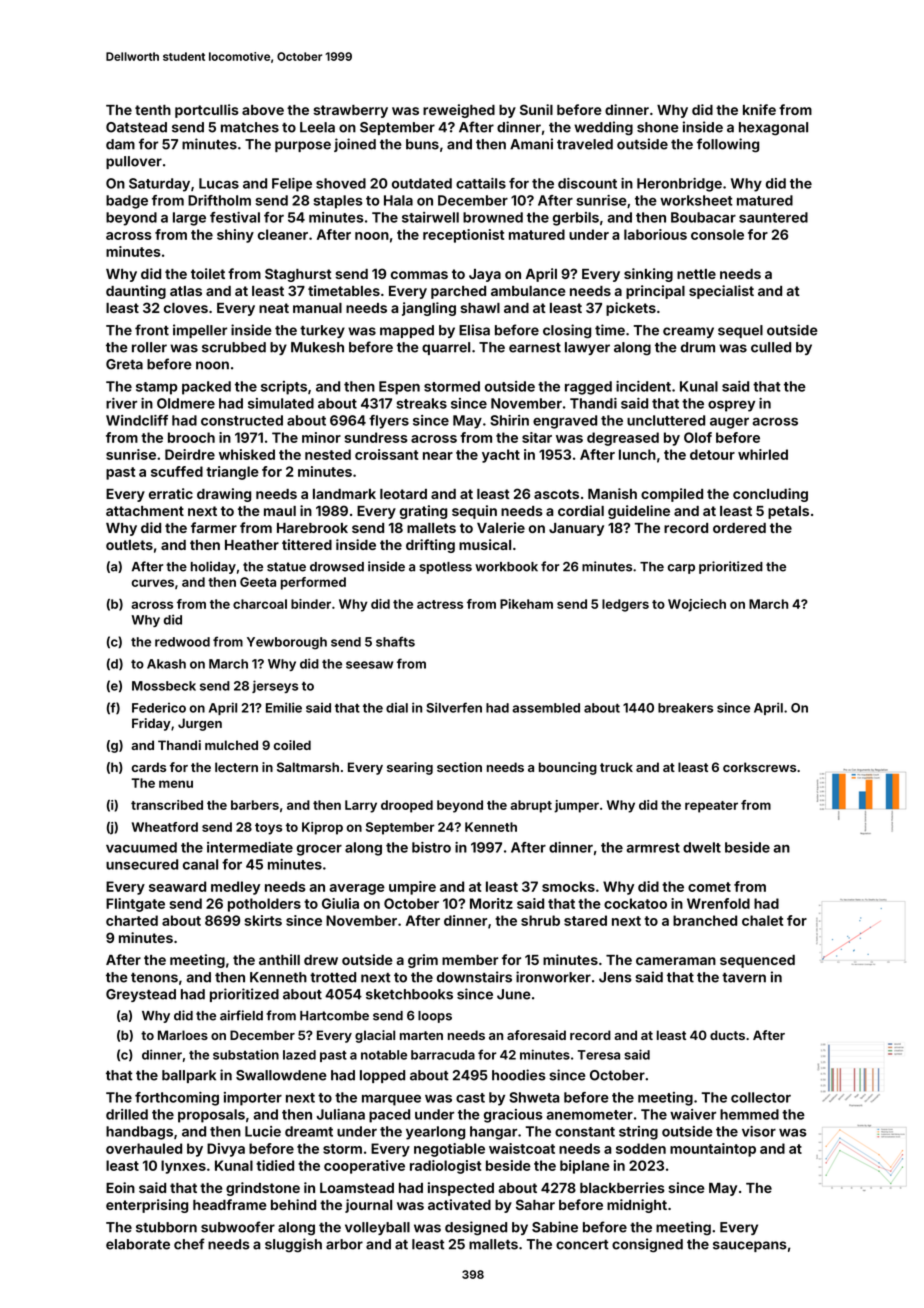  I want to click on cameraman, so click(676, 961).
